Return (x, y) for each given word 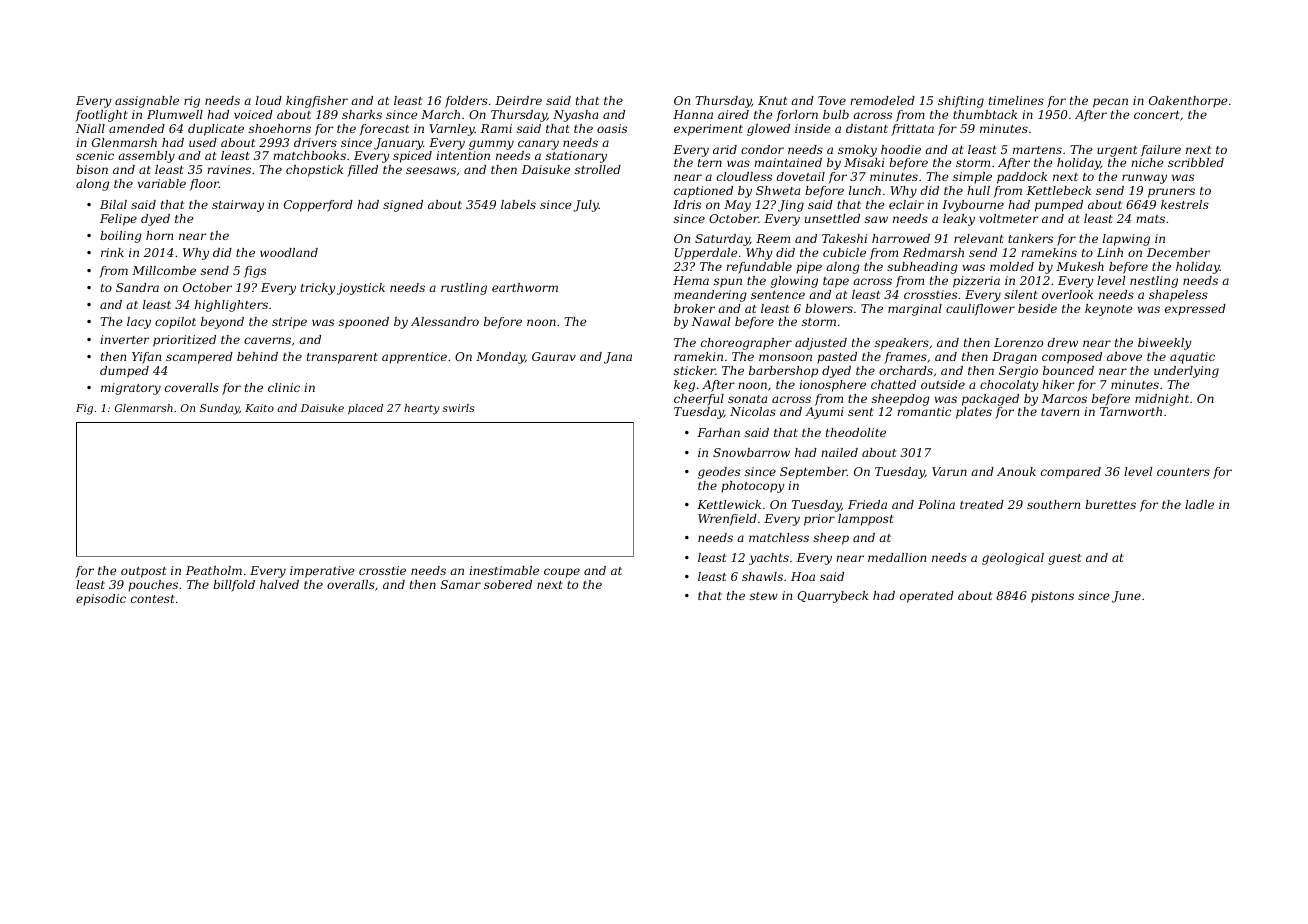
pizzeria (976, 282)
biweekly (1165, 344)
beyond (222, 323)
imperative (322, 572)
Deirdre (518, 100)
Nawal (710, 321)
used (203, 142)
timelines (1016, 100)
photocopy (753, 487)
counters (1183, 472)
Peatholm (214, 570)
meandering (710, 296)
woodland (289, 252)
